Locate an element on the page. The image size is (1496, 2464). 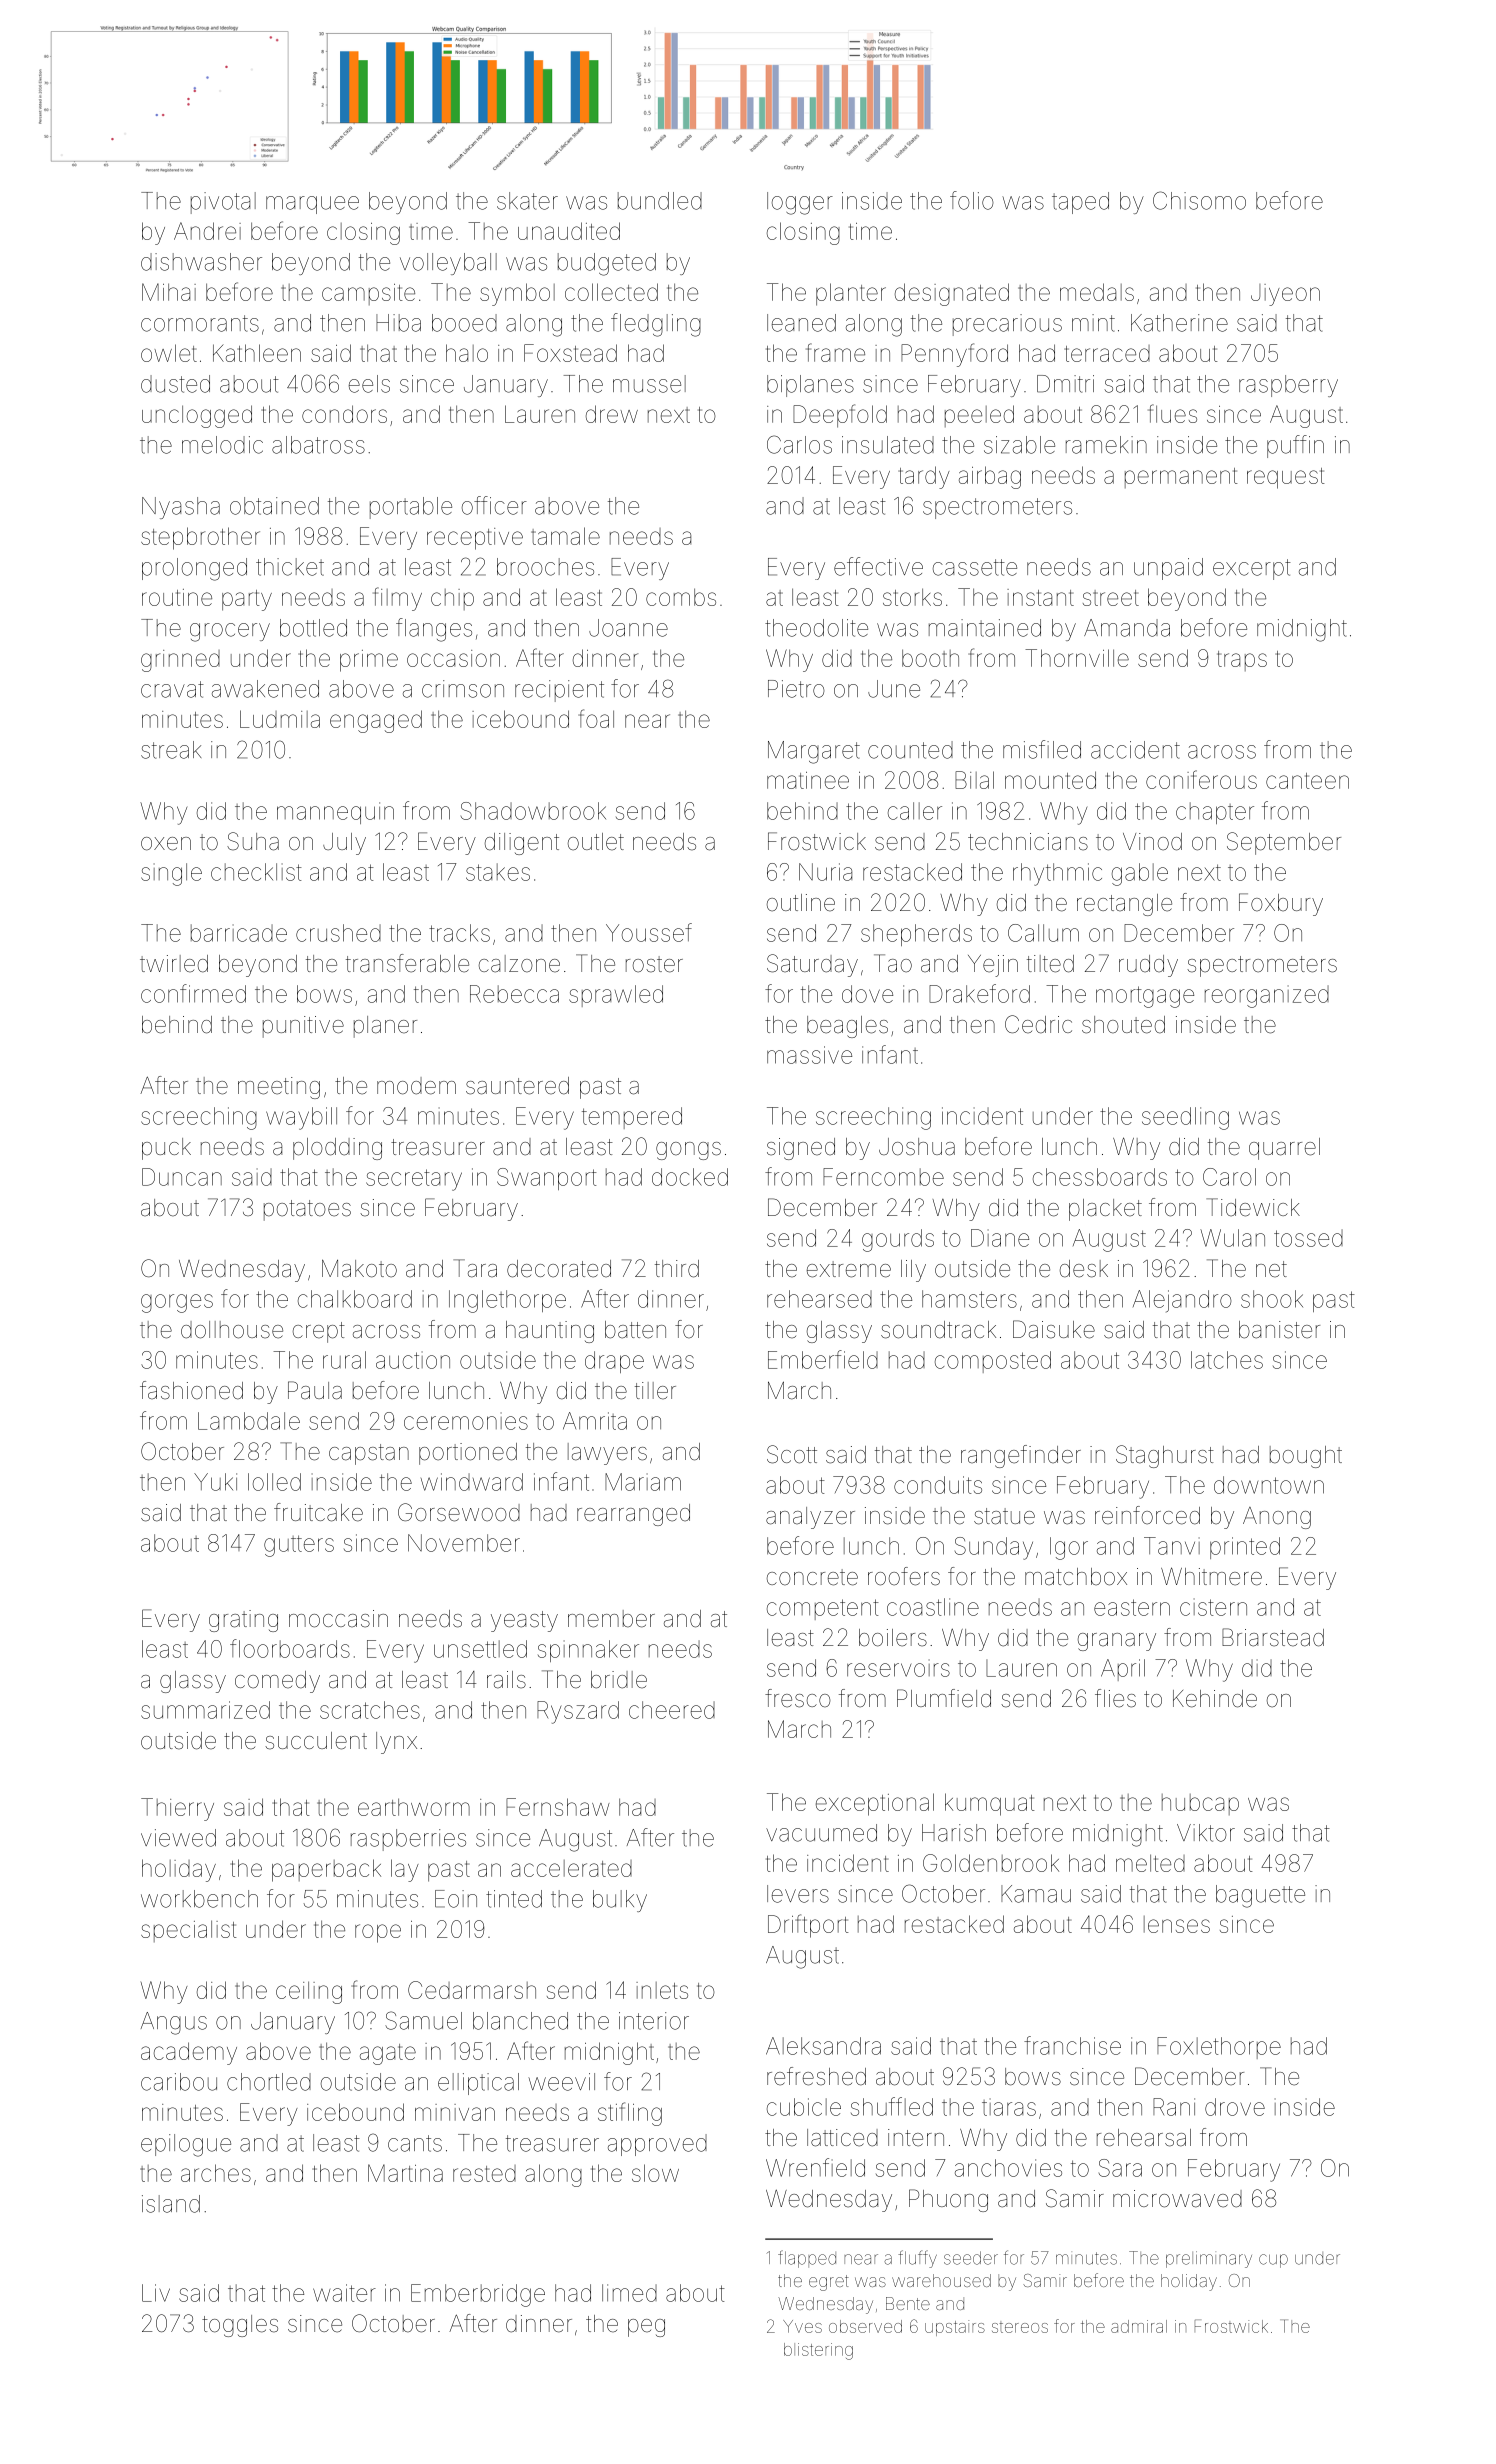
routine is located at coordinates (177, 597).
